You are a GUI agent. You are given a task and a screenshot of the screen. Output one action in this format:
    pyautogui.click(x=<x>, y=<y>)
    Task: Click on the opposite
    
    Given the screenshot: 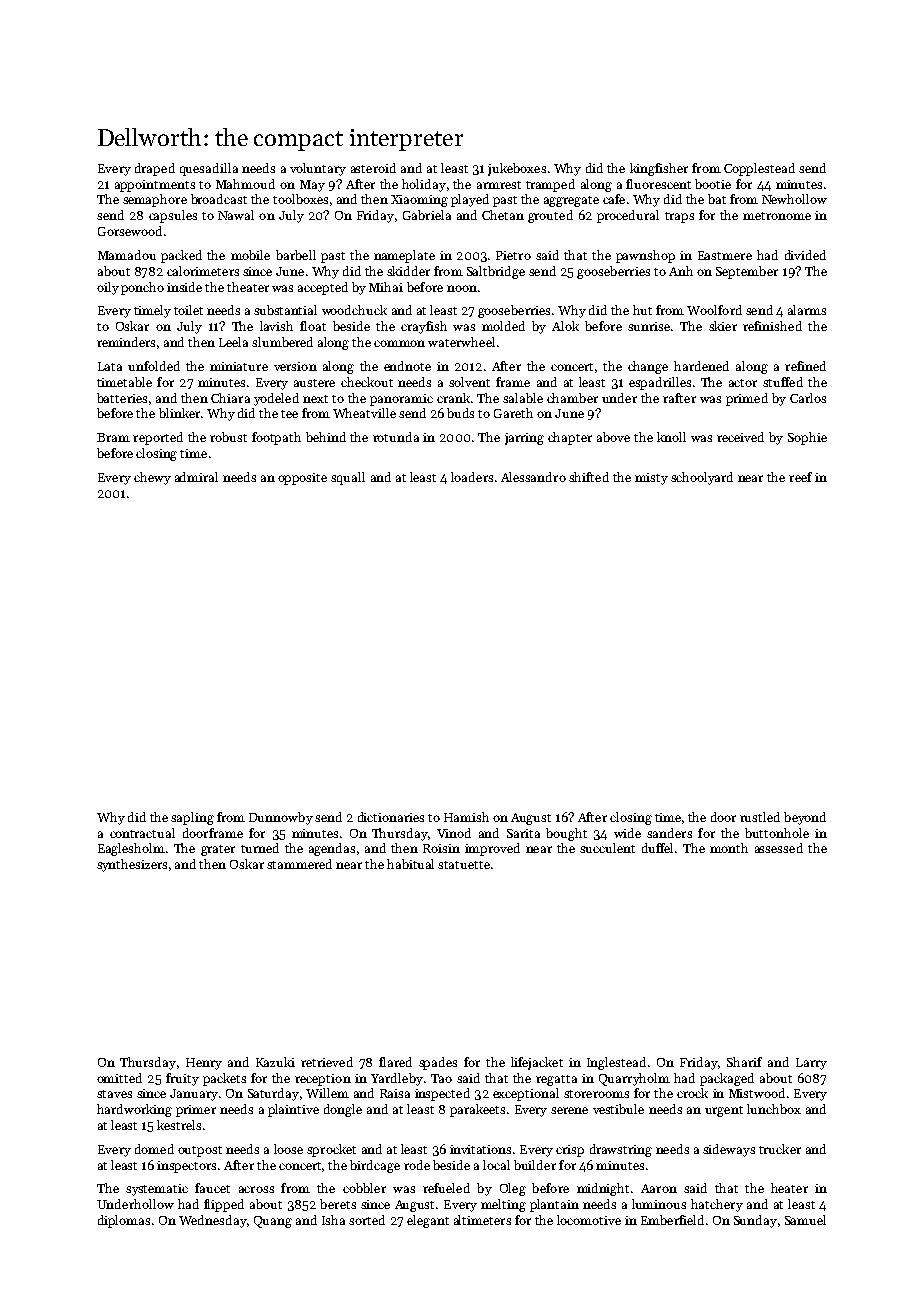 What is the action you would take?
    pyautogui.click(x=302, y=479)
